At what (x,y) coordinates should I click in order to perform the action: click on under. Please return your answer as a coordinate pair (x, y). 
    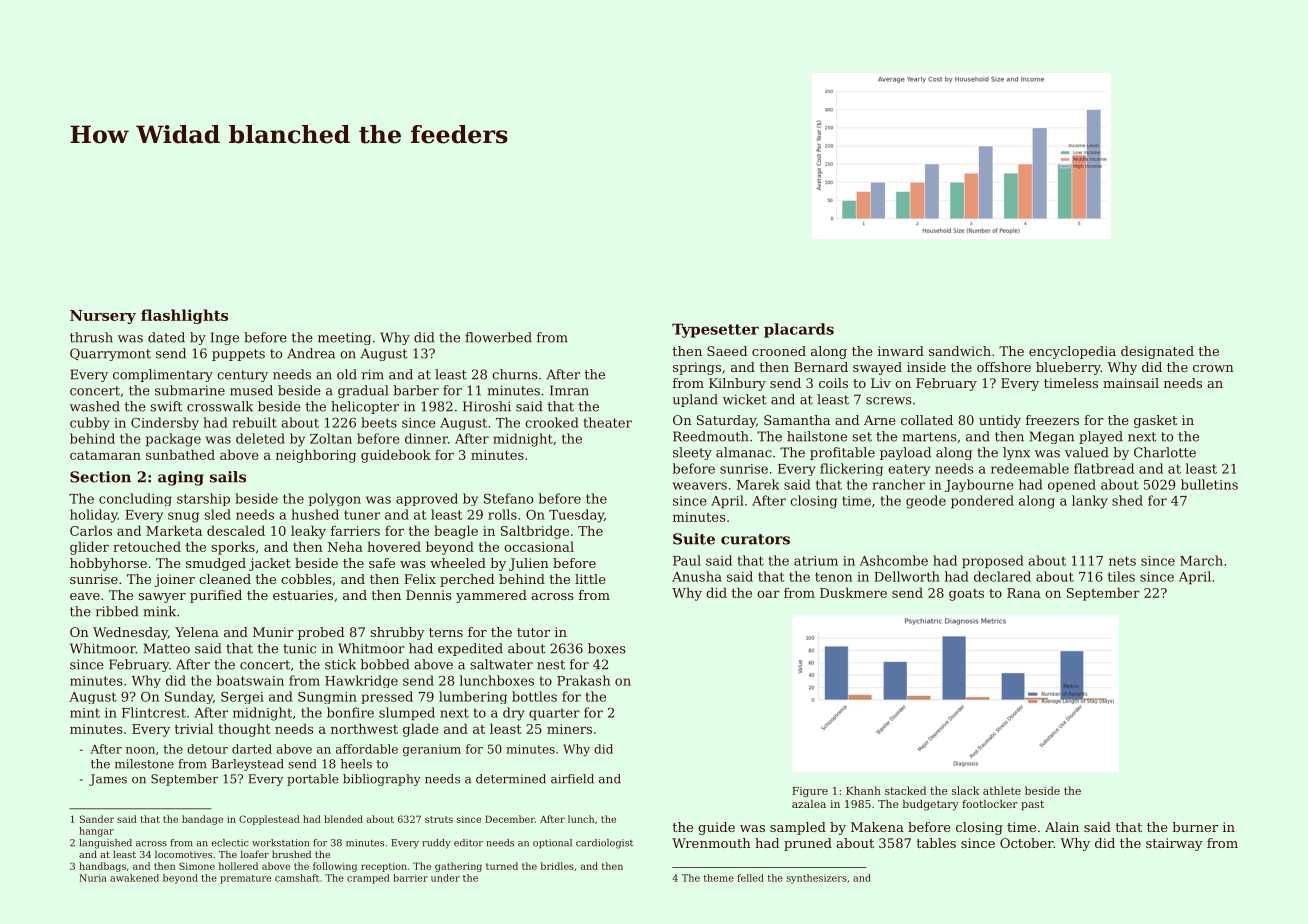
    Looking at the image, I should click on (445, 878).
